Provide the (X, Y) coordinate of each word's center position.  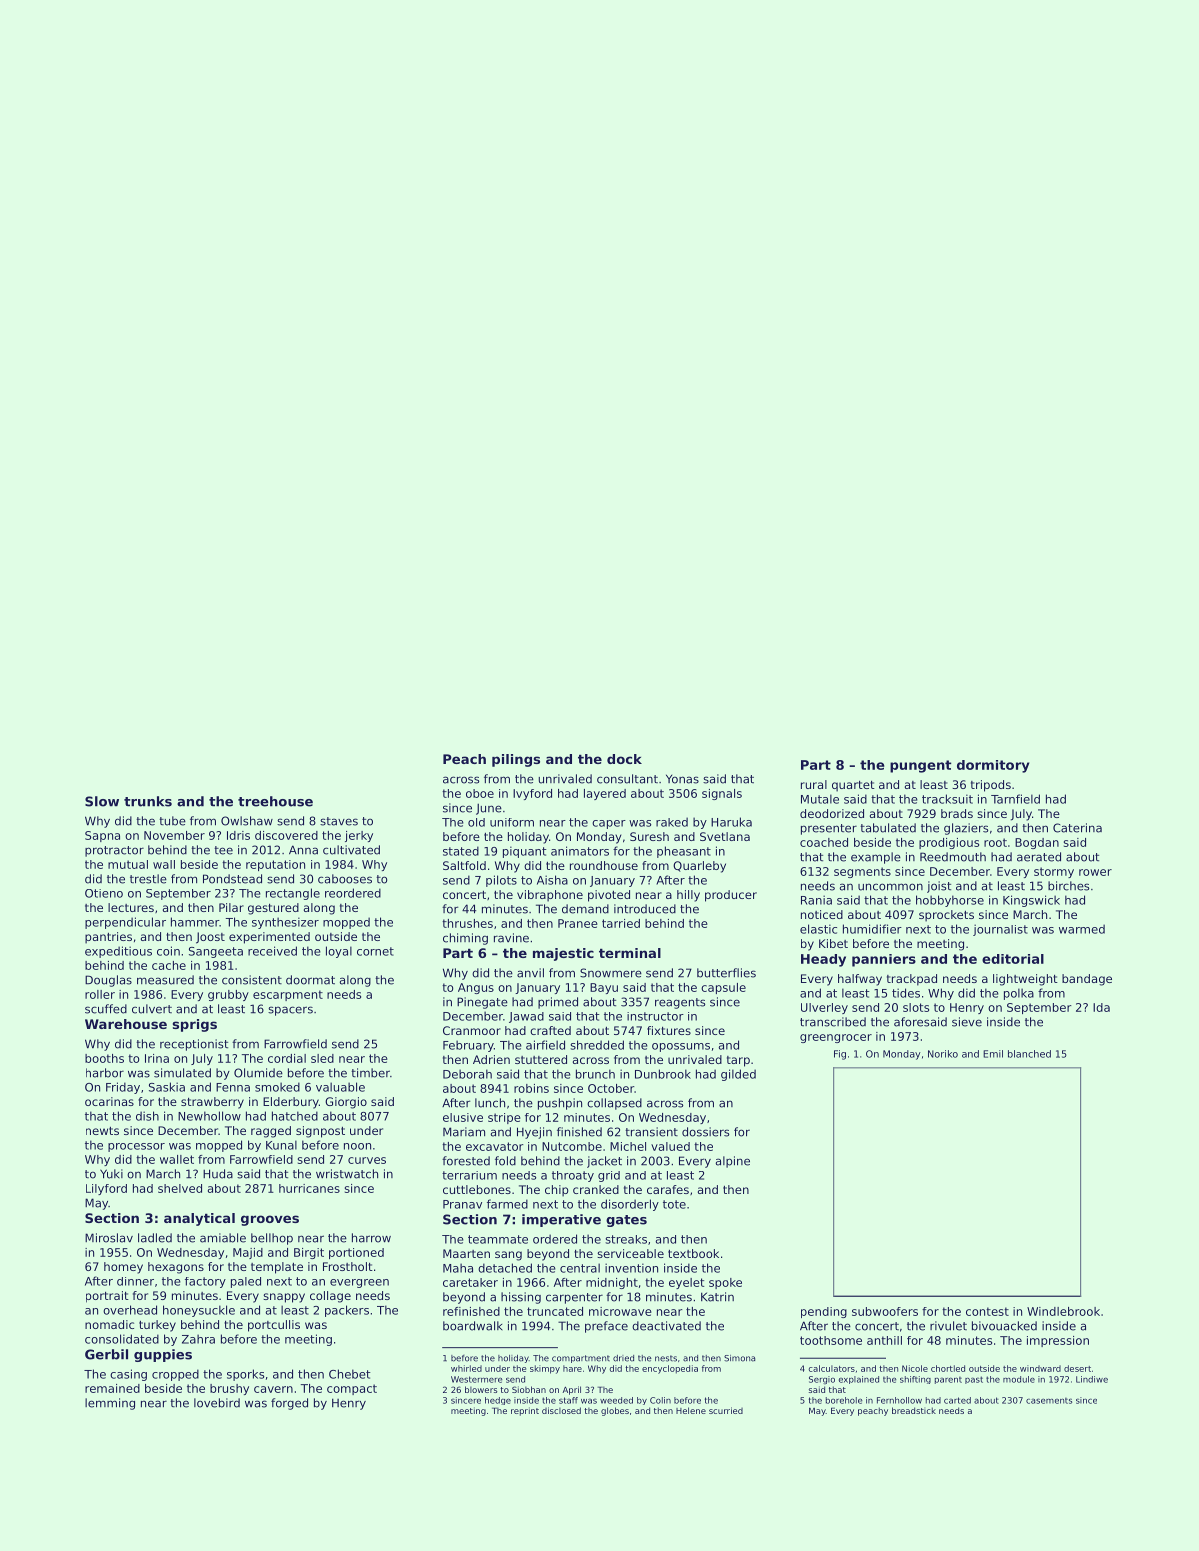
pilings (516, 760)
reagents (680, 1003)
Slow (102, 801)
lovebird (217, 1403)
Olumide (258, 1073)
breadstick (914, 1410)
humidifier (872, 929)
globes (615, 1411)
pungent (920, 766)
